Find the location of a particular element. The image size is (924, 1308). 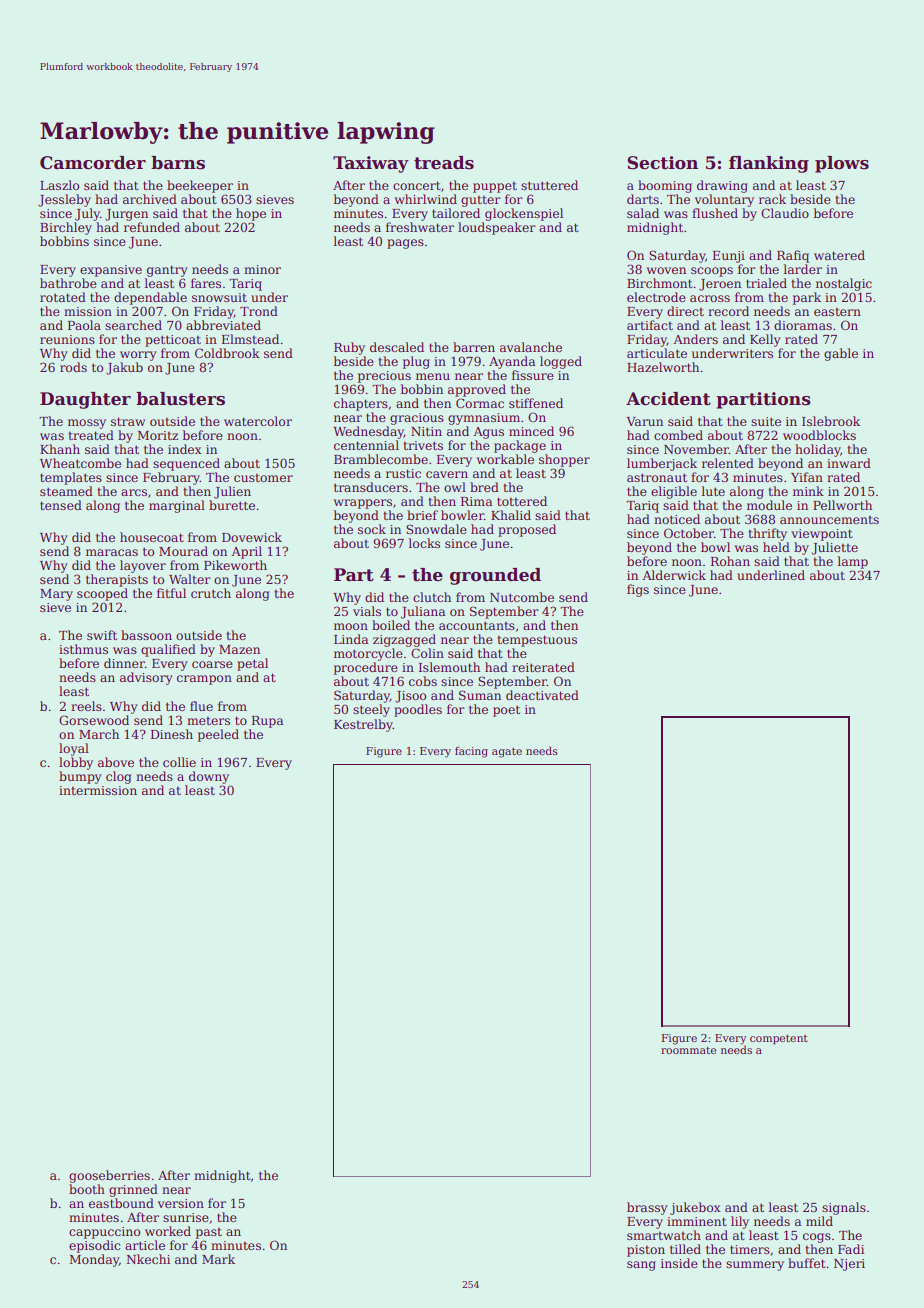

isthmus is located at coordinates (83, 649).
